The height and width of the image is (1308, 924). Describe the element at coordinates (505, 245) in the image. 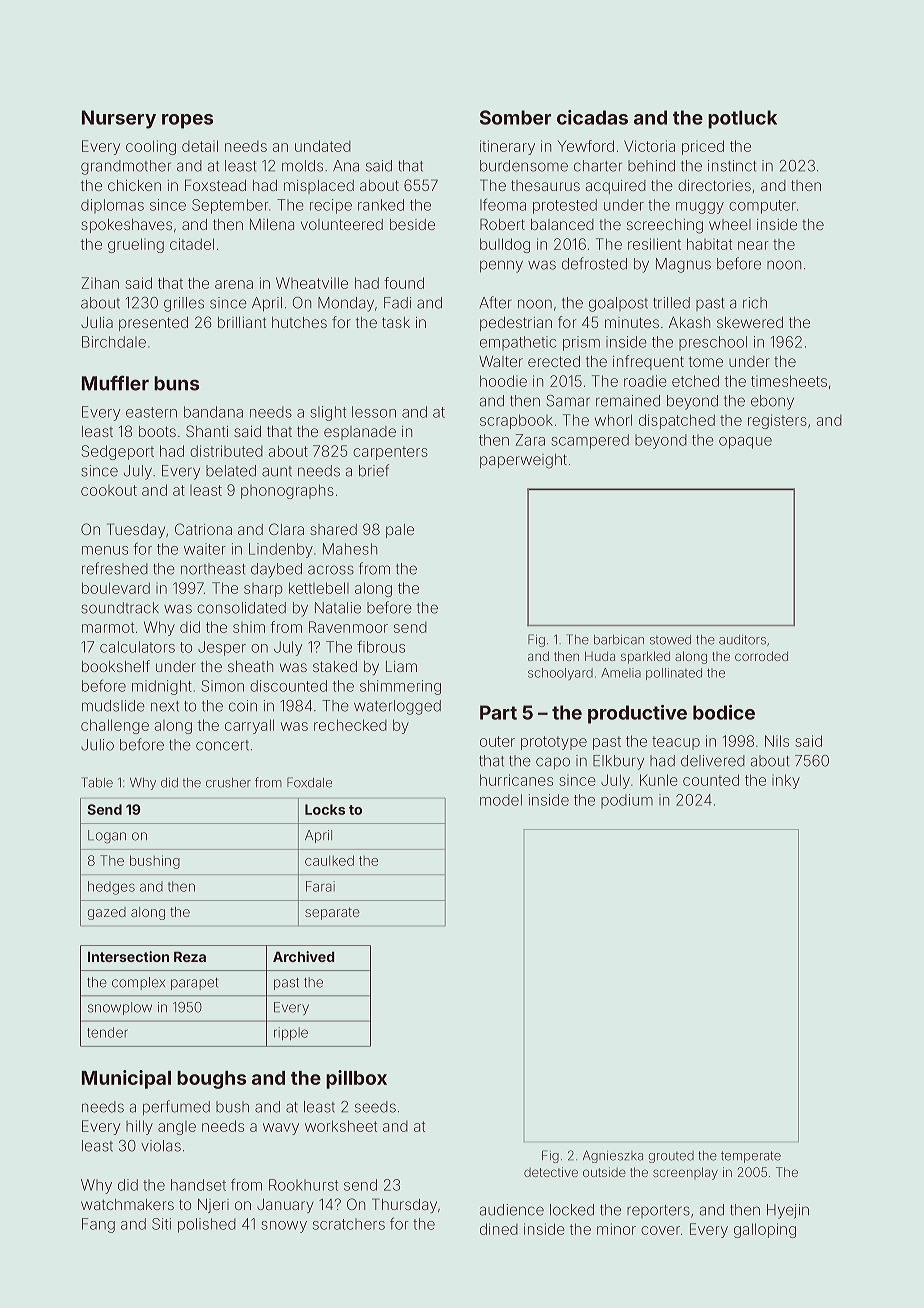

I see `bulldog` at that location.
